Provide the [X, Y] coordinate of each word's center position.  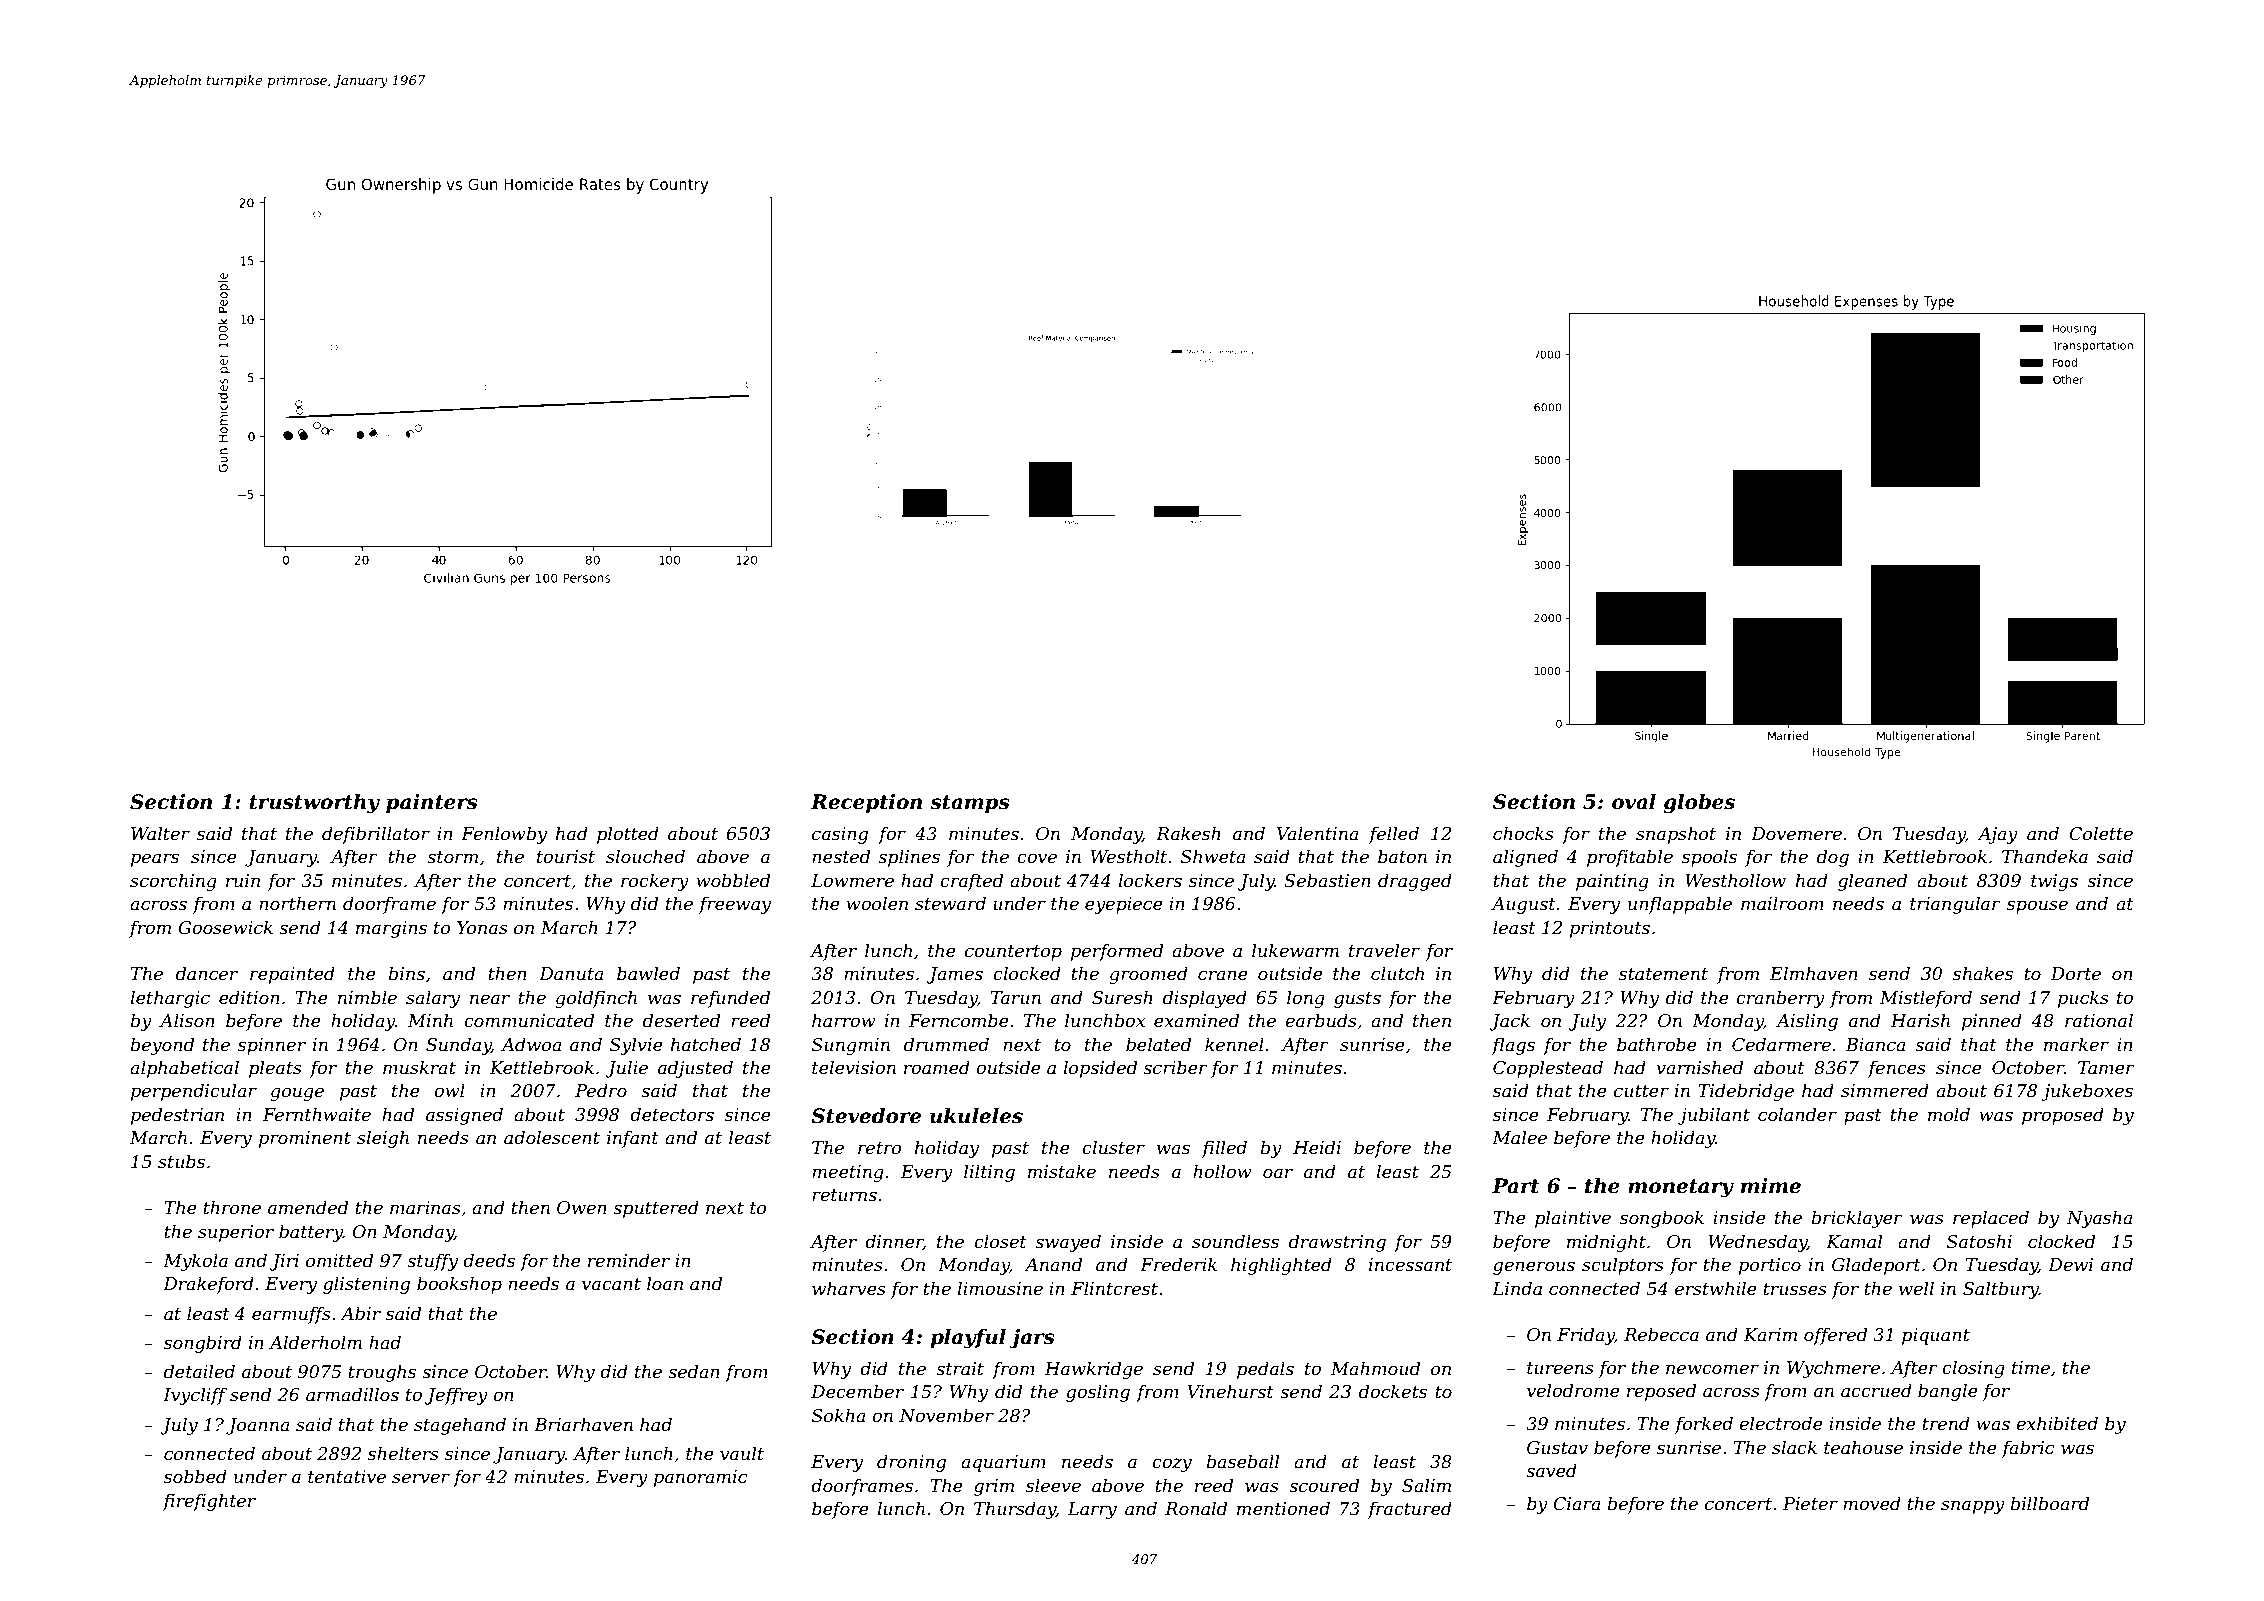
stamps [970, 804]
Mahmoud [1375, 1368]
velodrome [1573, 1390]
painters [432, 803]
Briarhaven [583, 1424]
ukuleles [976, 1116]
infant [633, 1139]
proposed [2063, 1116]
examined [1196, 1020]
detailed [199, 1371]
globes [1699, 804]
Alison [187, 1020]
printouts [1610, 929]
